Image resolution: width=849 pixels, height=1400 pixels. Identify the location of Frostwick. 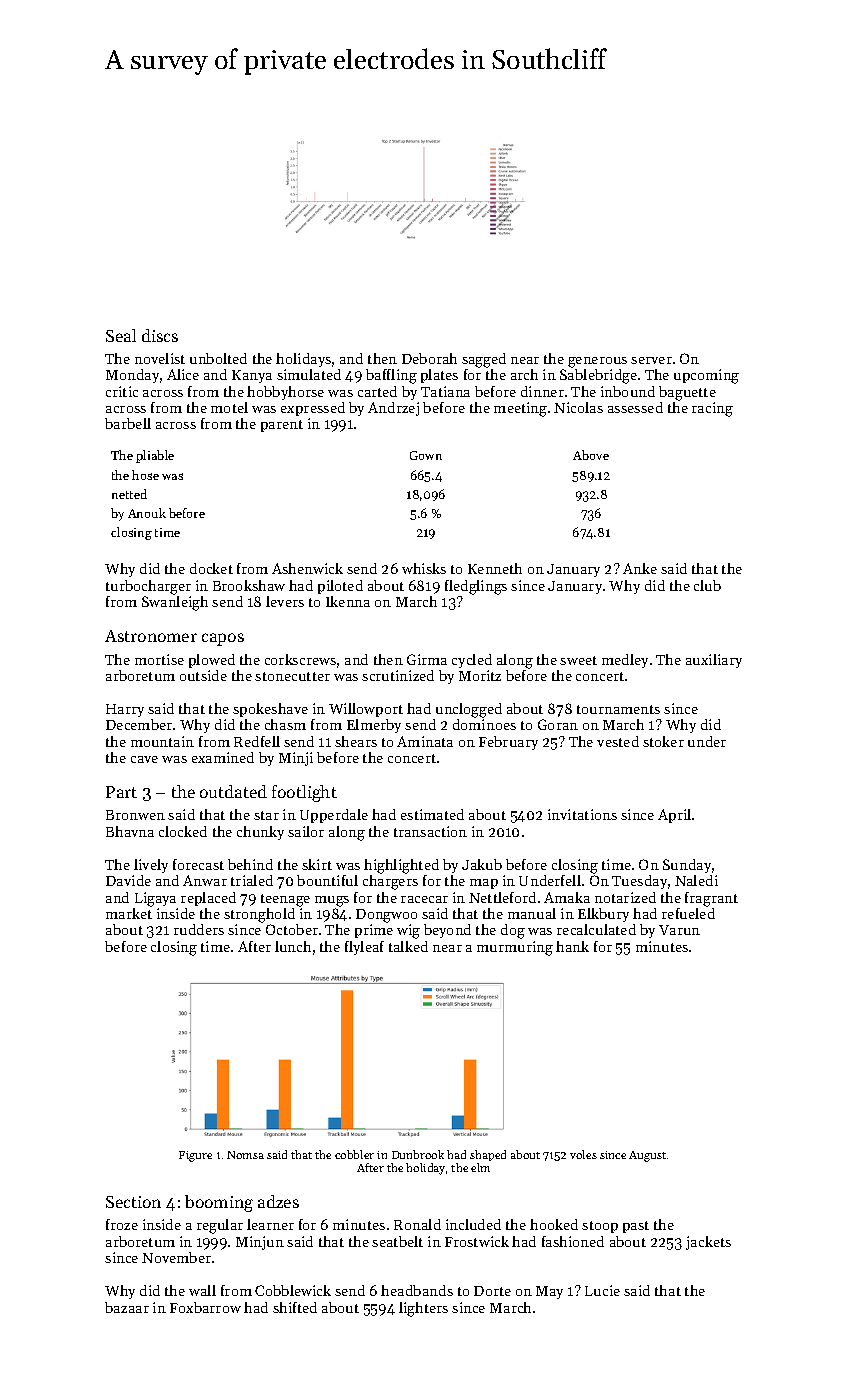
(477, 1241).
